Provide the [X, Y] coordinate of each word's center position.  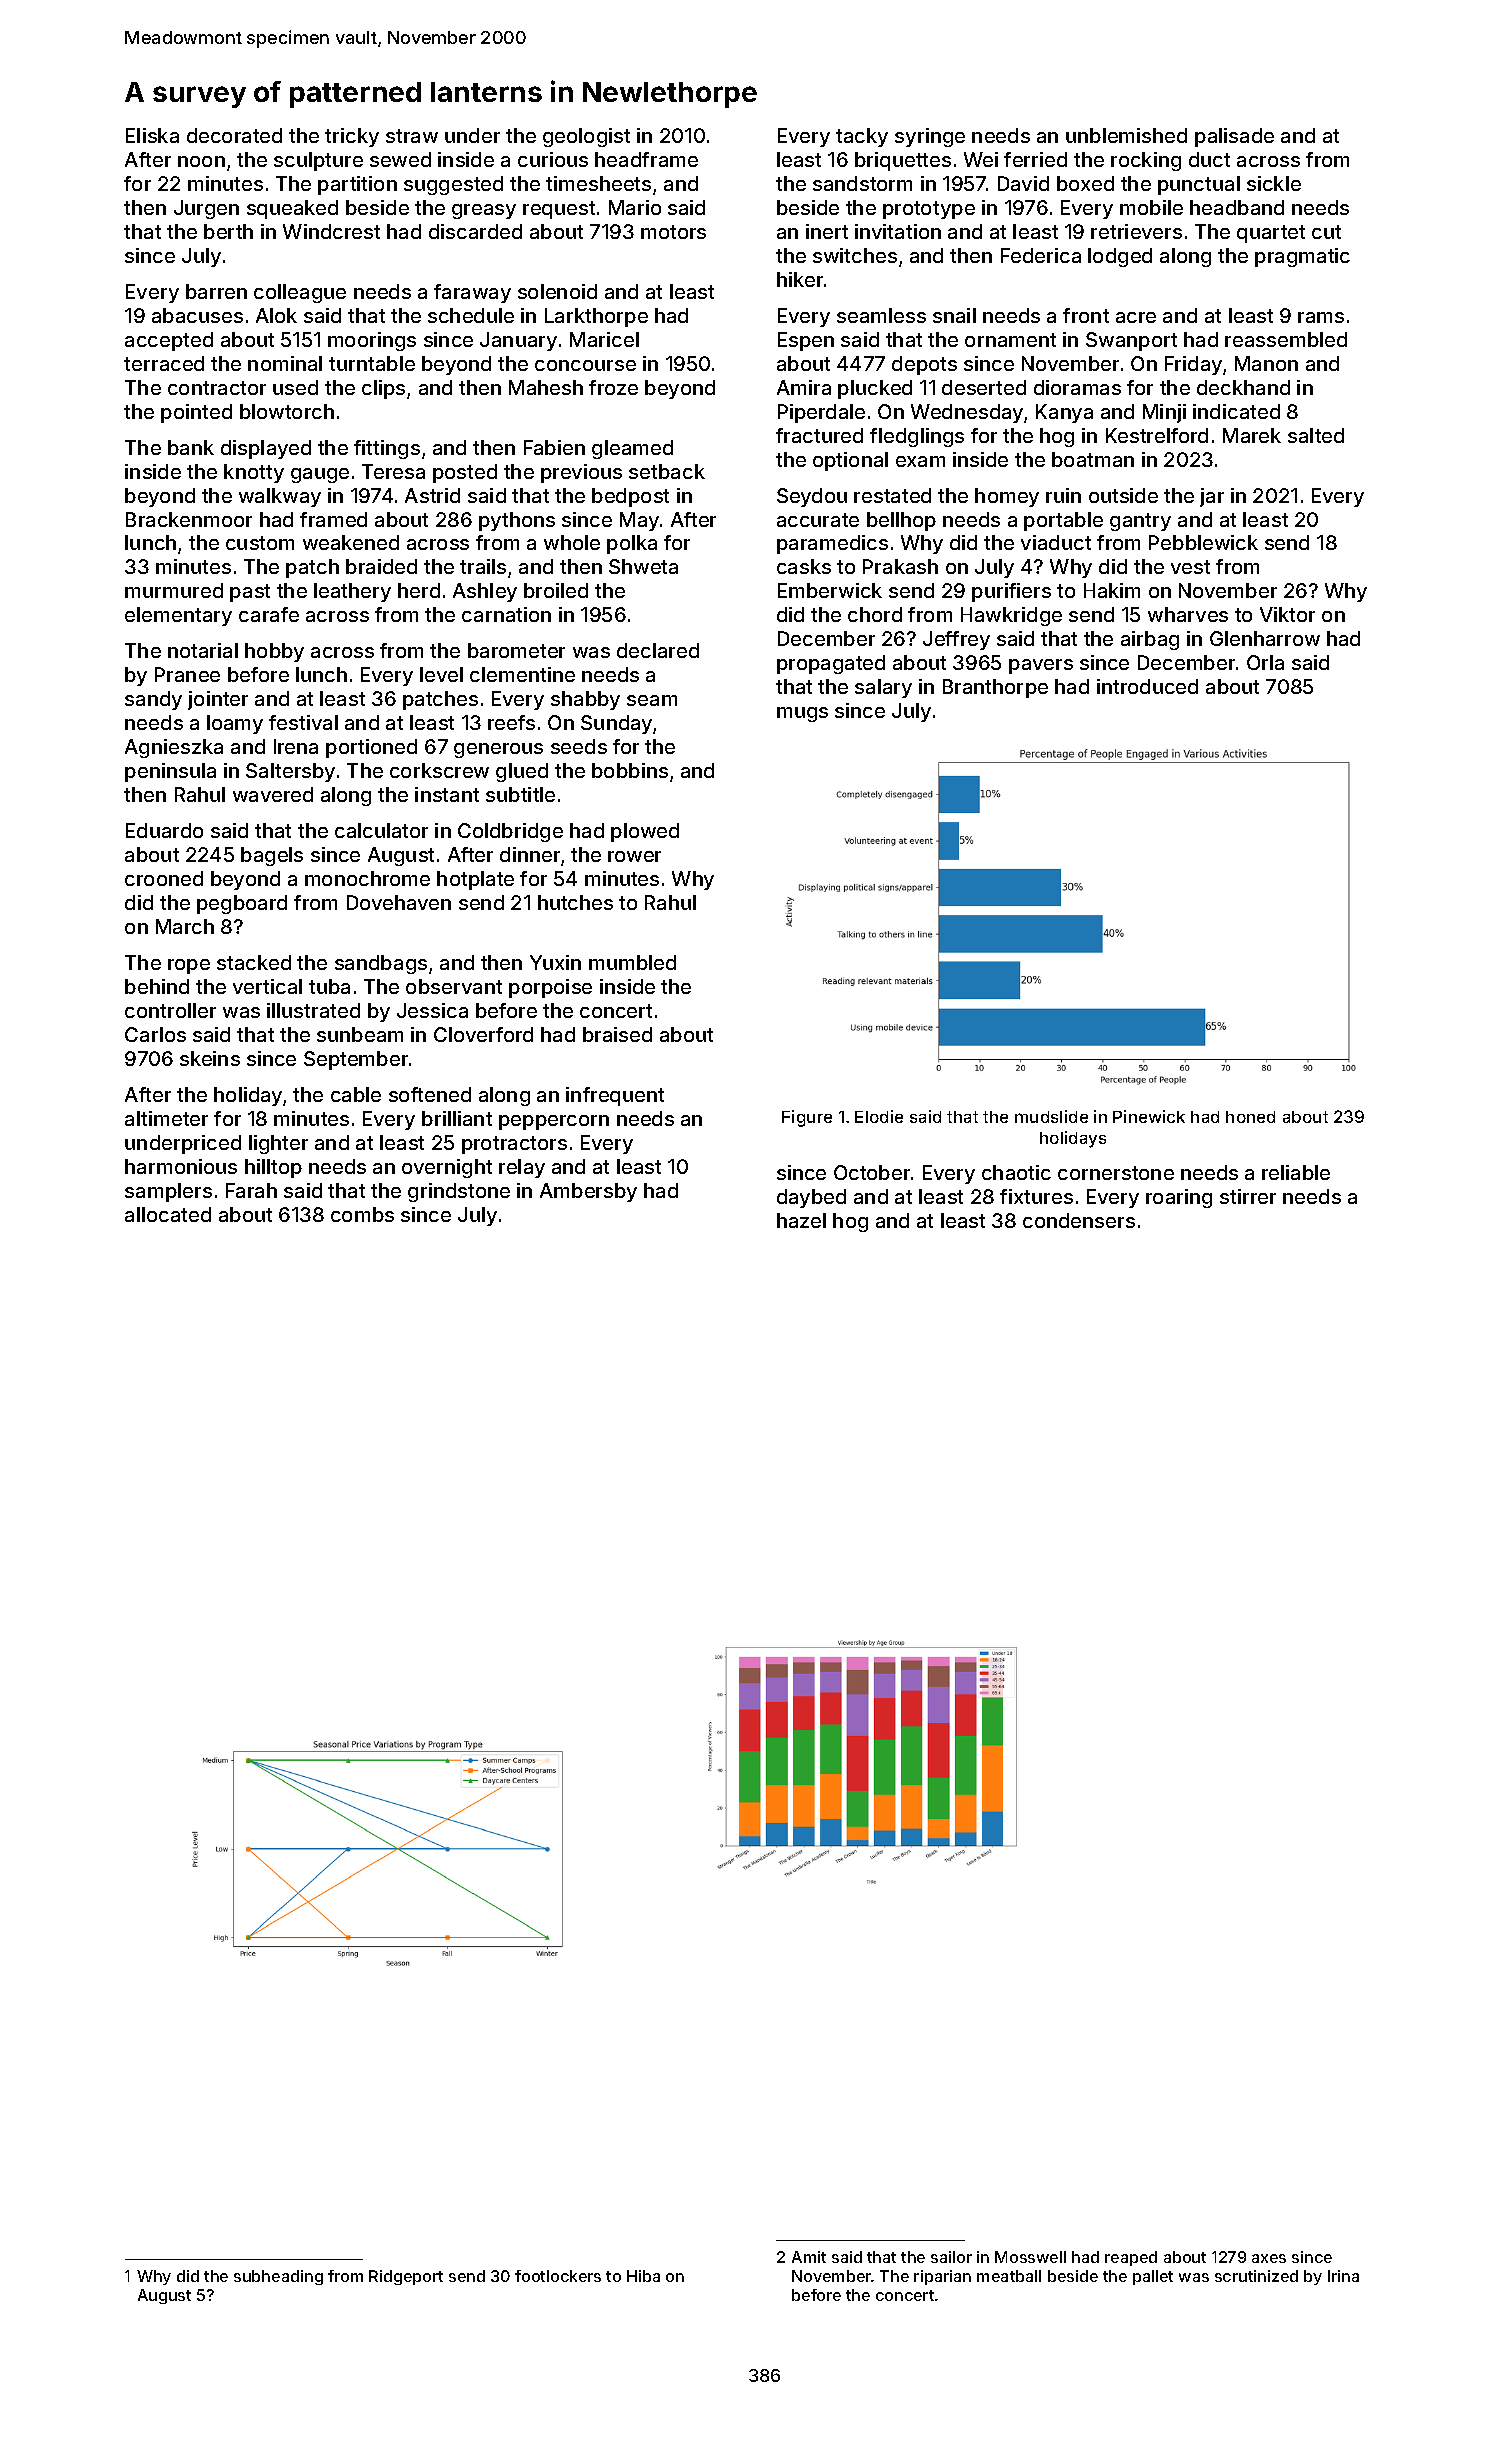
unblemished [1126, 135]
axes [1269, 2258]
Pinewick [1149, 1116]
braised [617, 1034]
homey [1007, 497]
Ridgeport [406, 2277]
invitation [898, 231]
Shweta [643, 566]
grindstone [459, 1192]
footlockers [558, 2276]
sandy [153, 700]
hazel [801, 1220]
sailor [951, 2257]
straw [412, 136]
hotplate [475, 880]
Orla [1265, 662]
